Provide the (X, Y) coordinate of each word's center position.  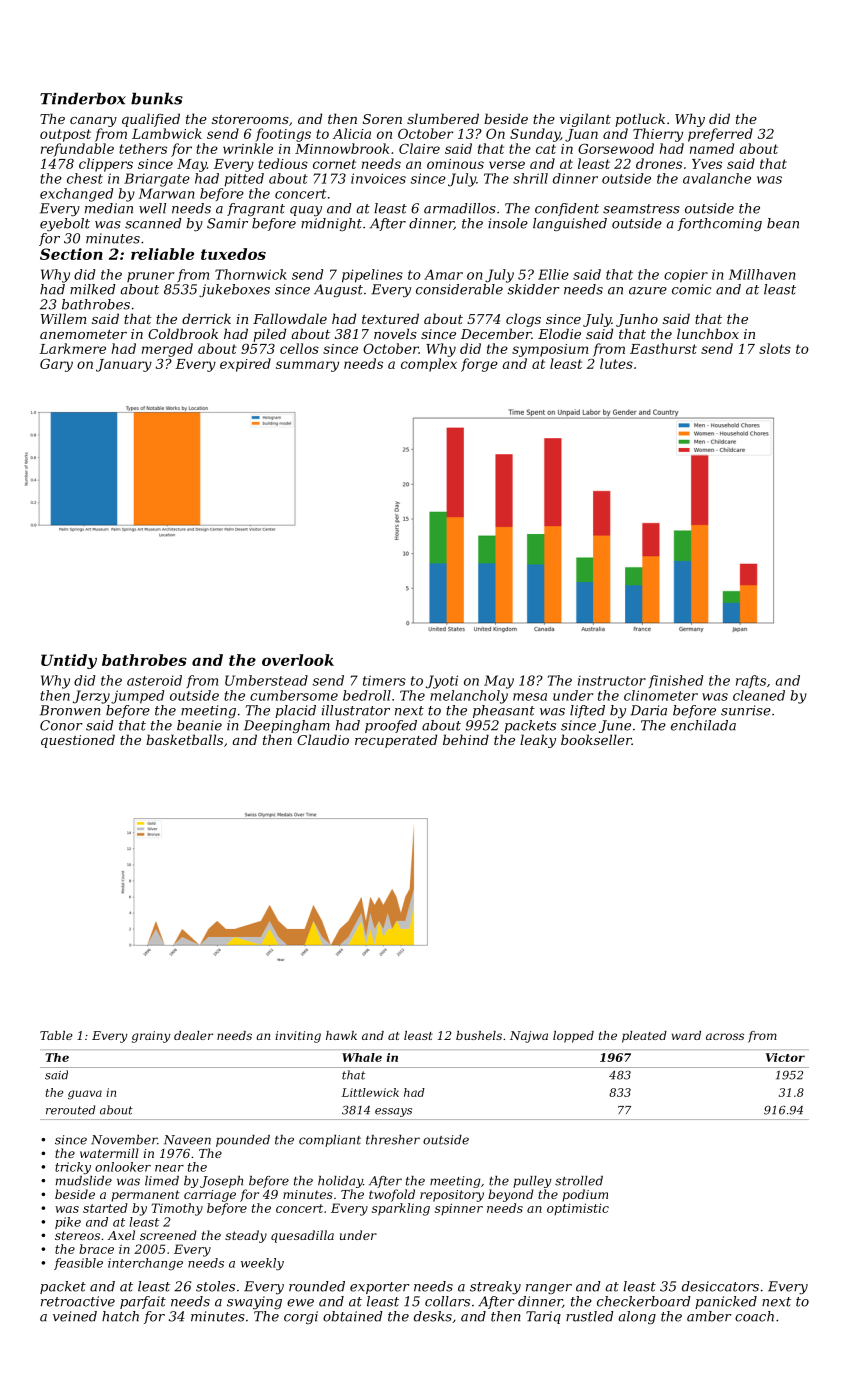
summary (307, 366)
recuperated (396, 741)
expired (245, 365)
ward (686, 1035)
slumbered (443, 118)
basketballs (184, 739)
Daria (648, 710)
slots (775, 348)
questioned (78, 741)
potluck (640, 120)
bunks (157, 98)
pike (68, 1223)
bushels (479, 1035)
